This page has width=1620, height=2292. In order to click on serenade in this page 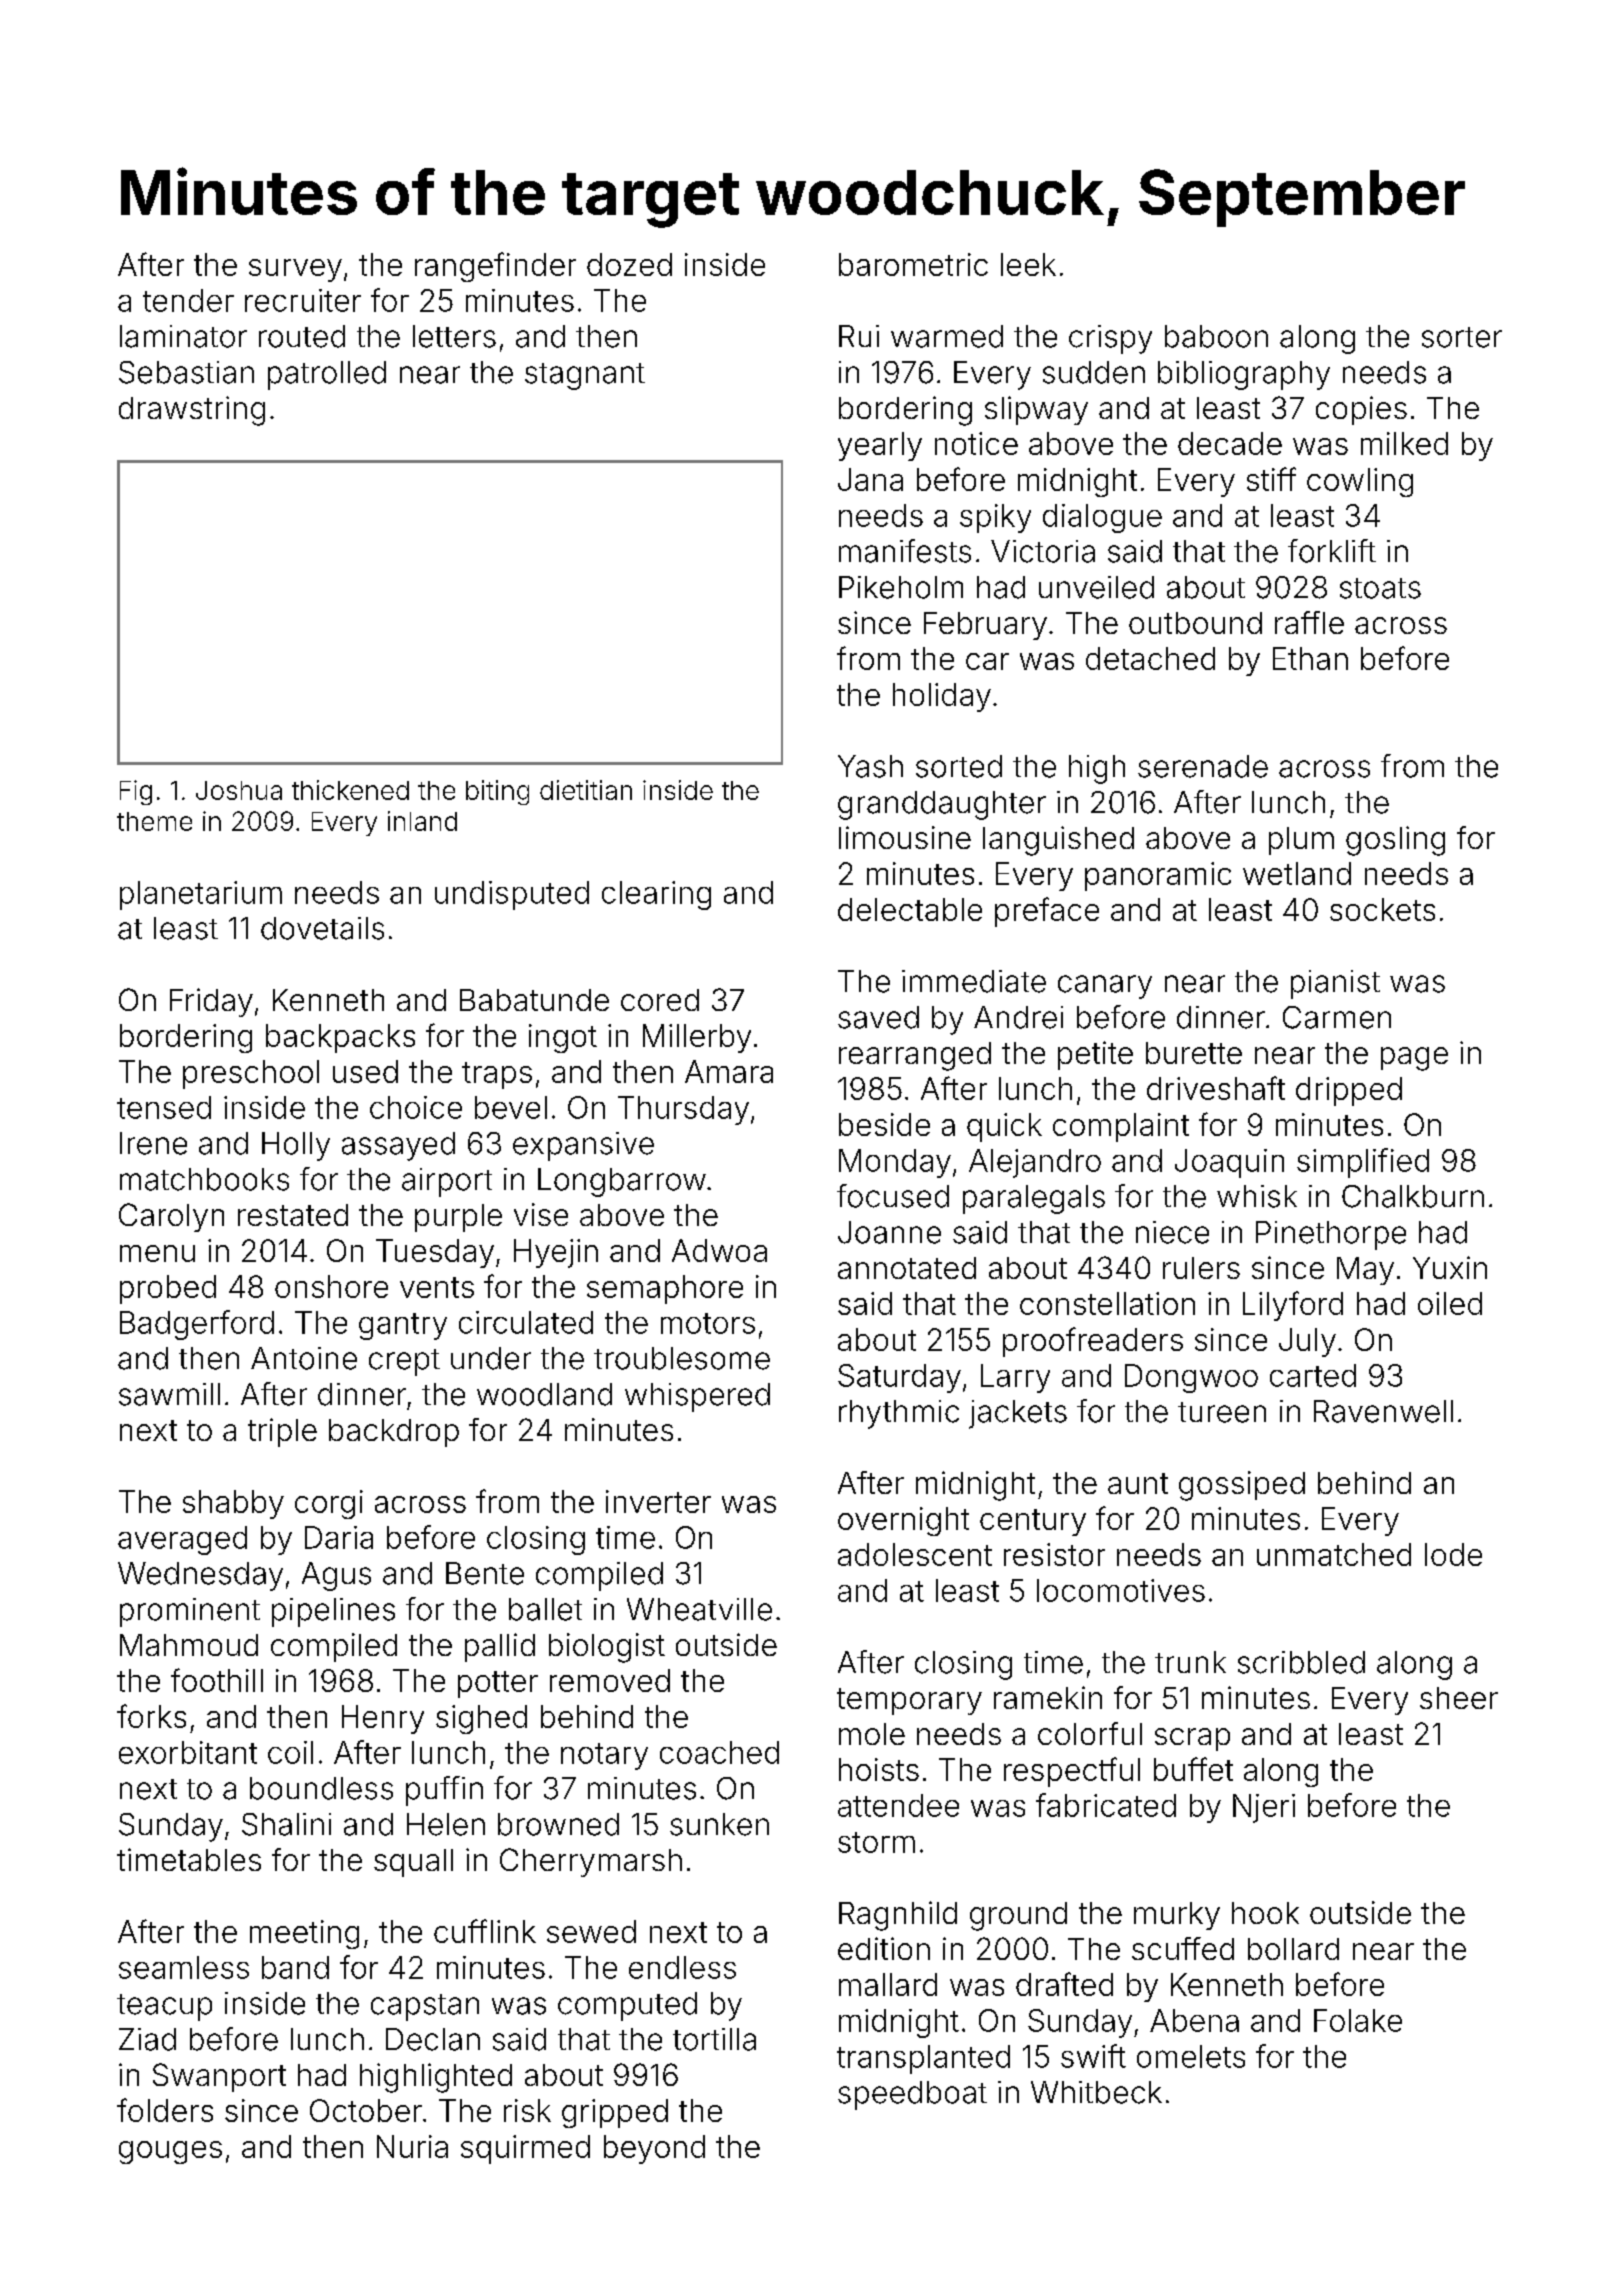, I will do `click(1203, 766)`.
